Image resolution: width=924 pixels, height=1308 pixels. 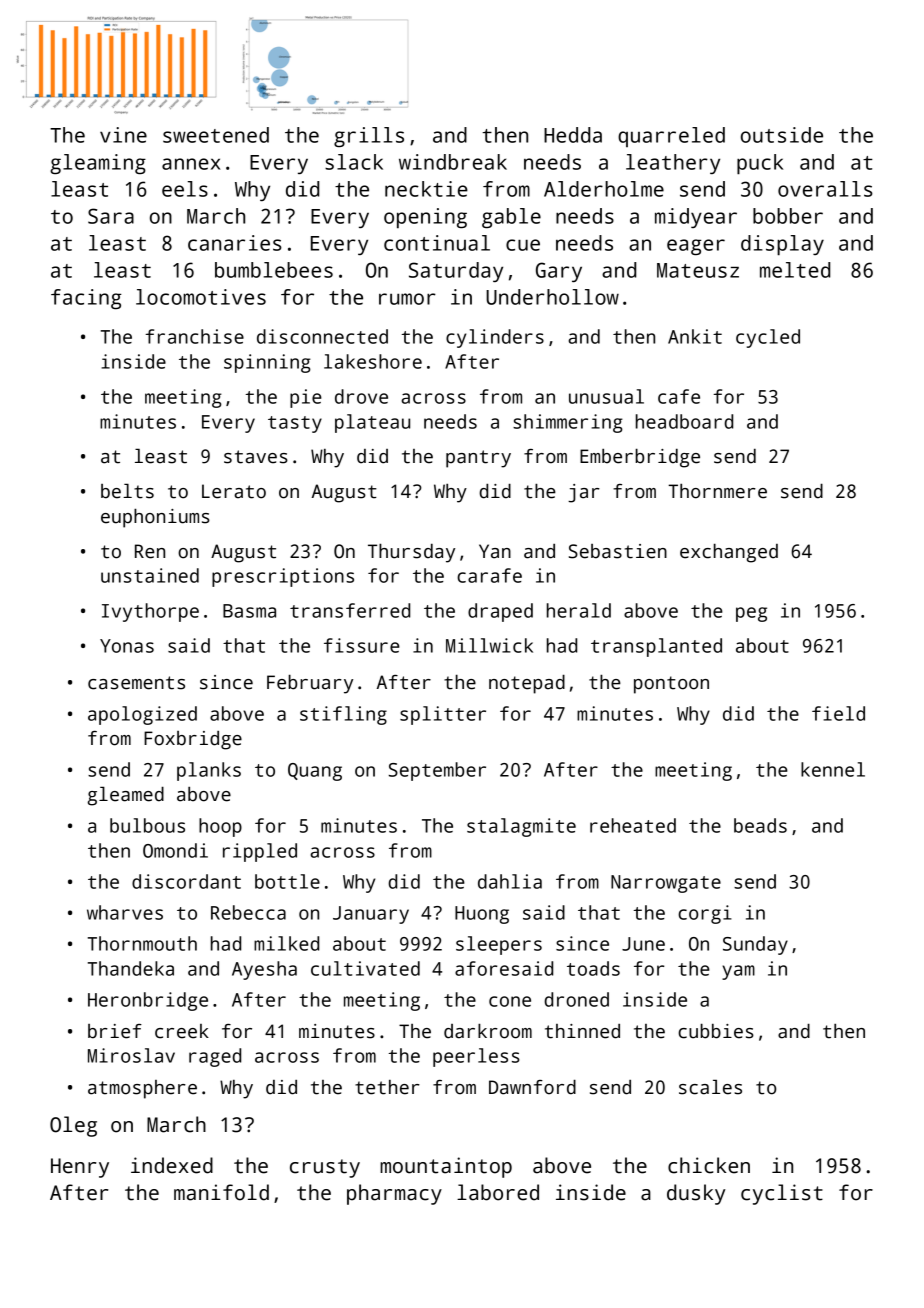 I want to click on peg, so click(x=751, y=614).
